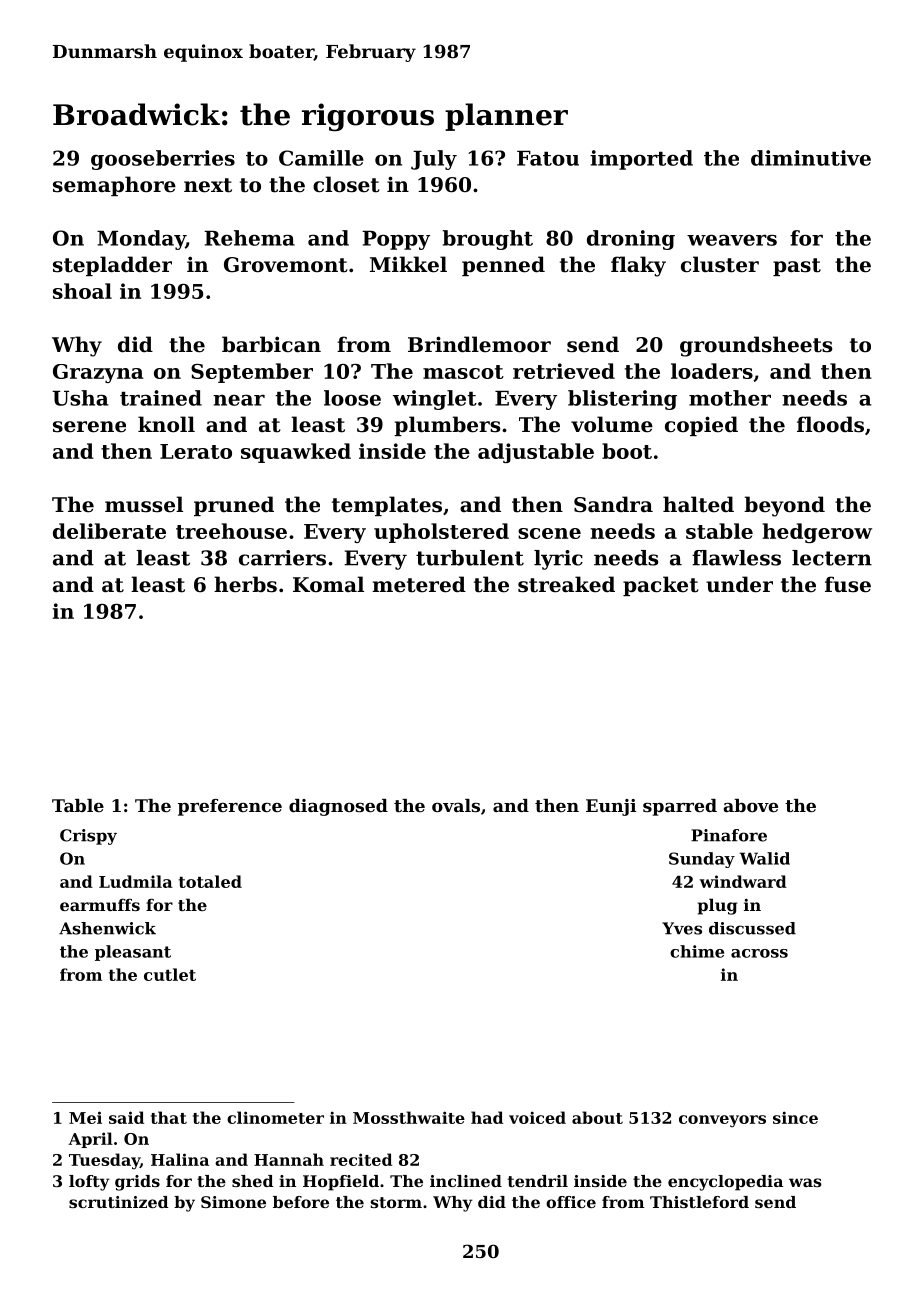 This screenshot has width=924, height=1308. What do you see at coordinates (252, 373) in the screenshot?
I see `September` at bounding box center [252, 373].
